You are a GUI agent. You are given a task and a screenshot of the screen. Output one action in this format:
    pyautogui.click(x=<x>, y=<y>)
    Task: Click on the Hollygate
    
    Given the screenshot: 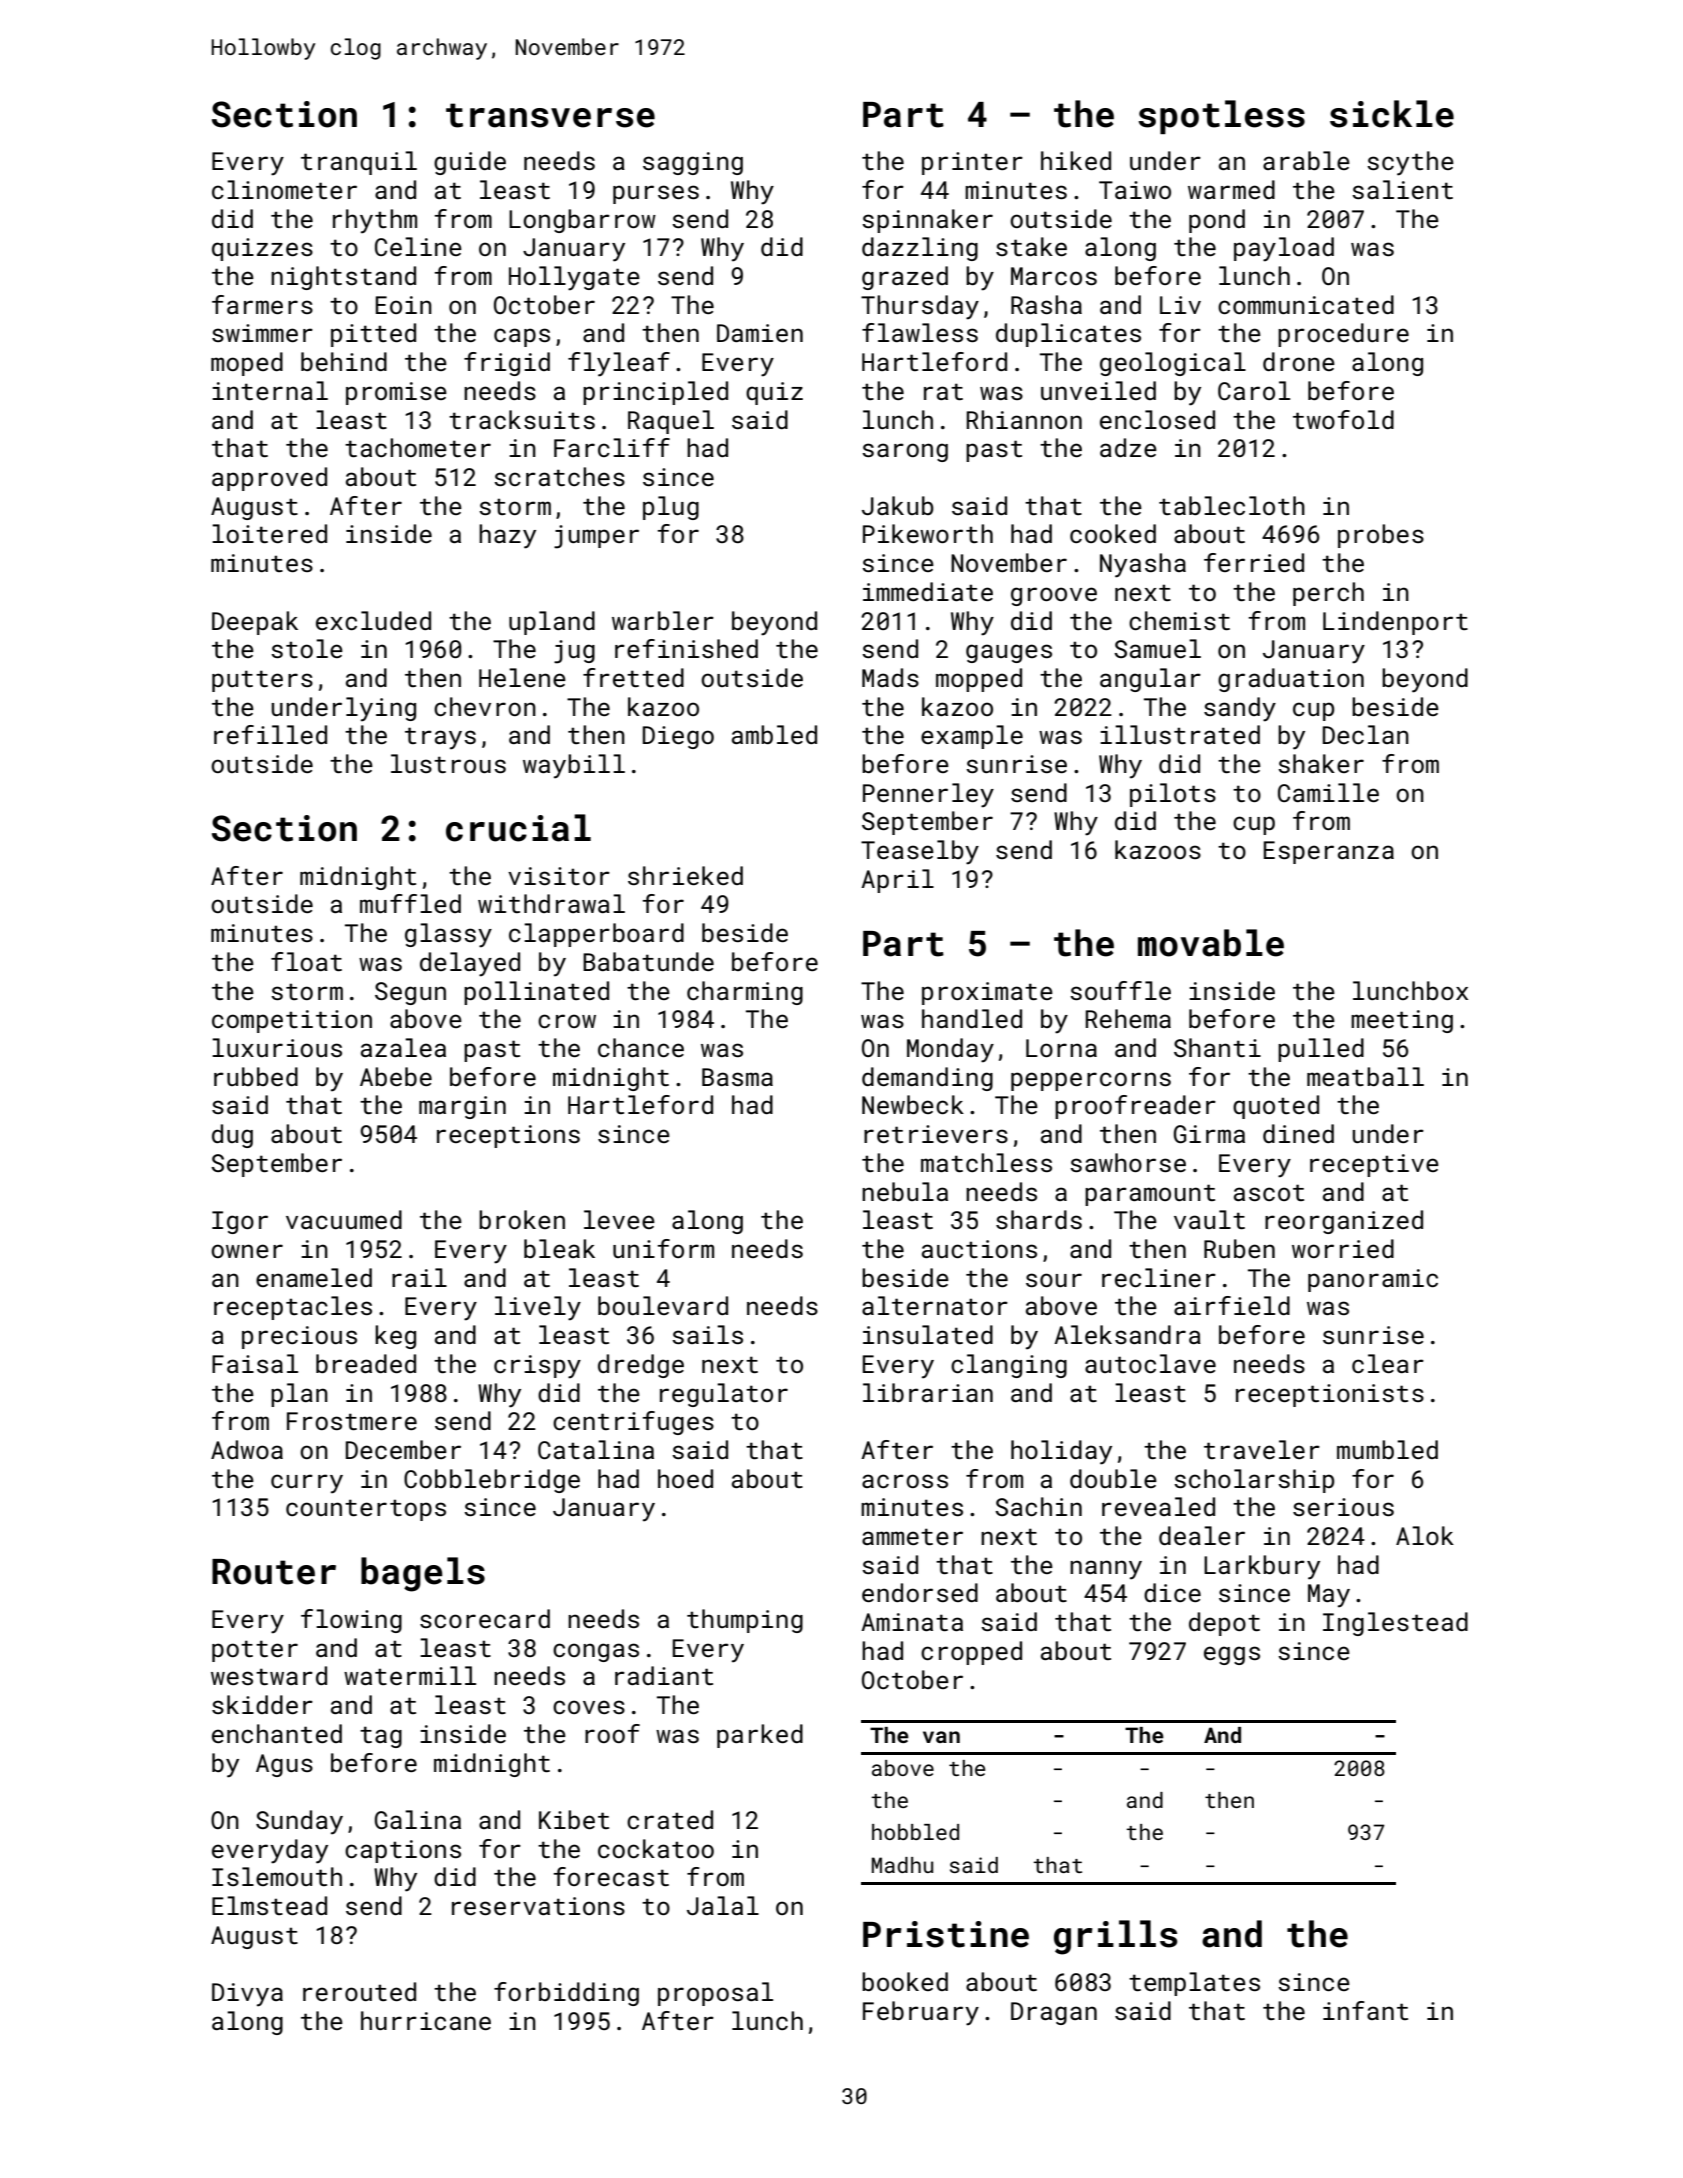 What is the action you would take?
    pyautogui.click(x=574, y=278)
